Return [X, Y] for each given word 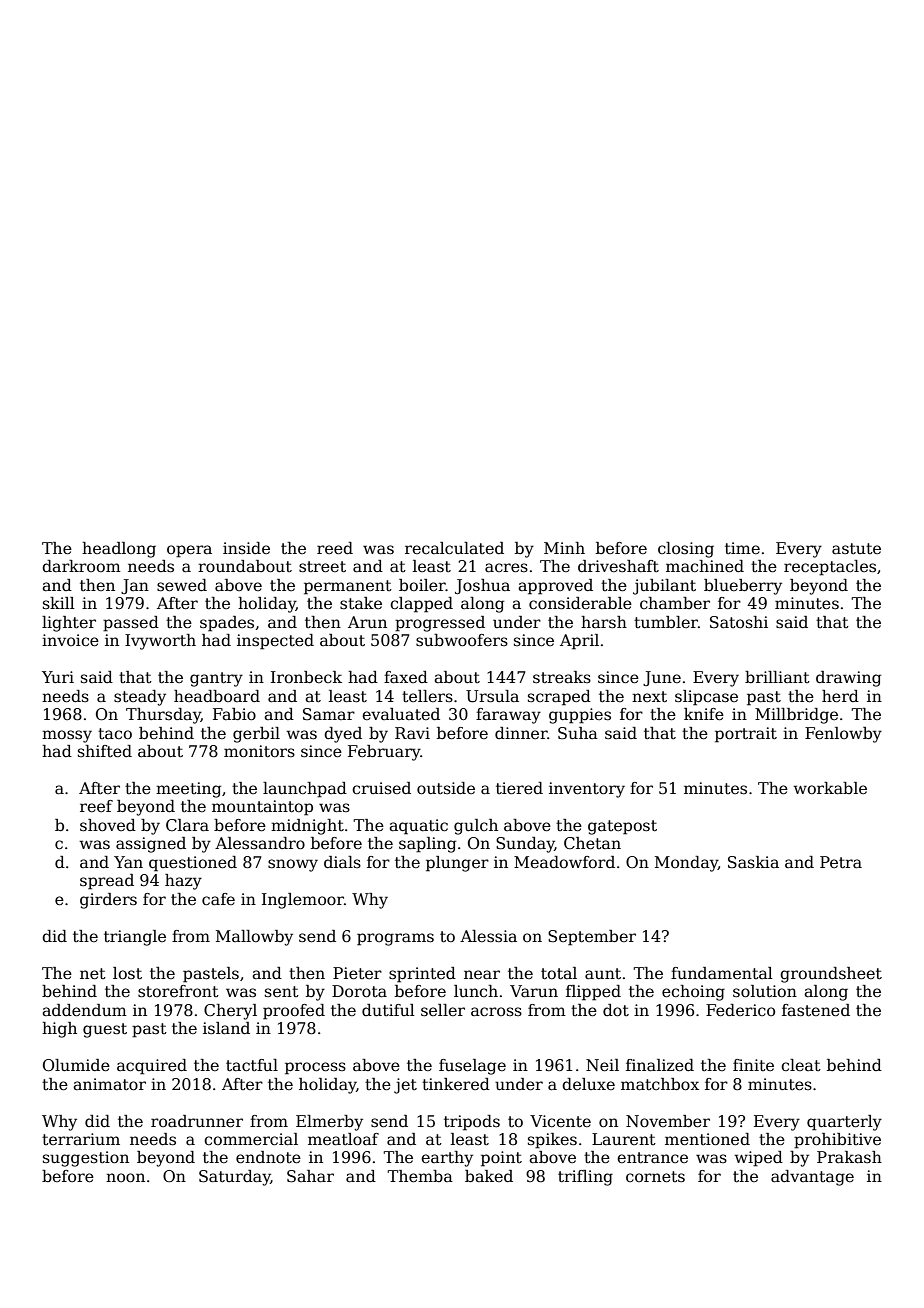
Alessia [488, 936]
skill [59, 603]
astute [856, 549]
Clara [187, 825]
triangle [135, 938]
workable [830, 788]
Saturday [235, 1178]
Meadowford [564, 862]
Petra [841, 862]
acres [506, 568]
